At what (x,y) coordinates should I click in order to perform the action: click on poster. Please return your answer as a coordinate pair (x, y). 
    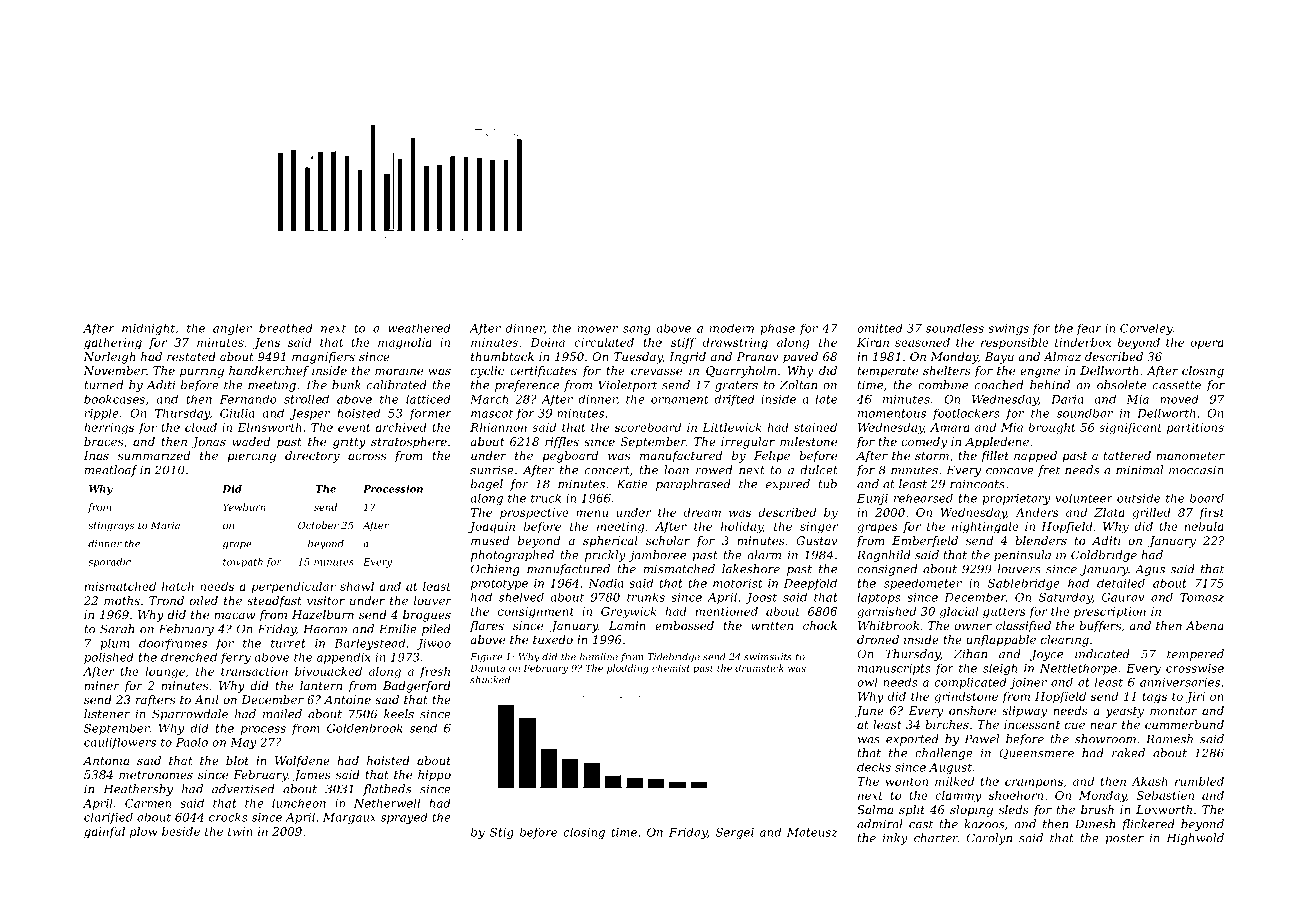
    Looking at the image, I should click on (1124, 839).
